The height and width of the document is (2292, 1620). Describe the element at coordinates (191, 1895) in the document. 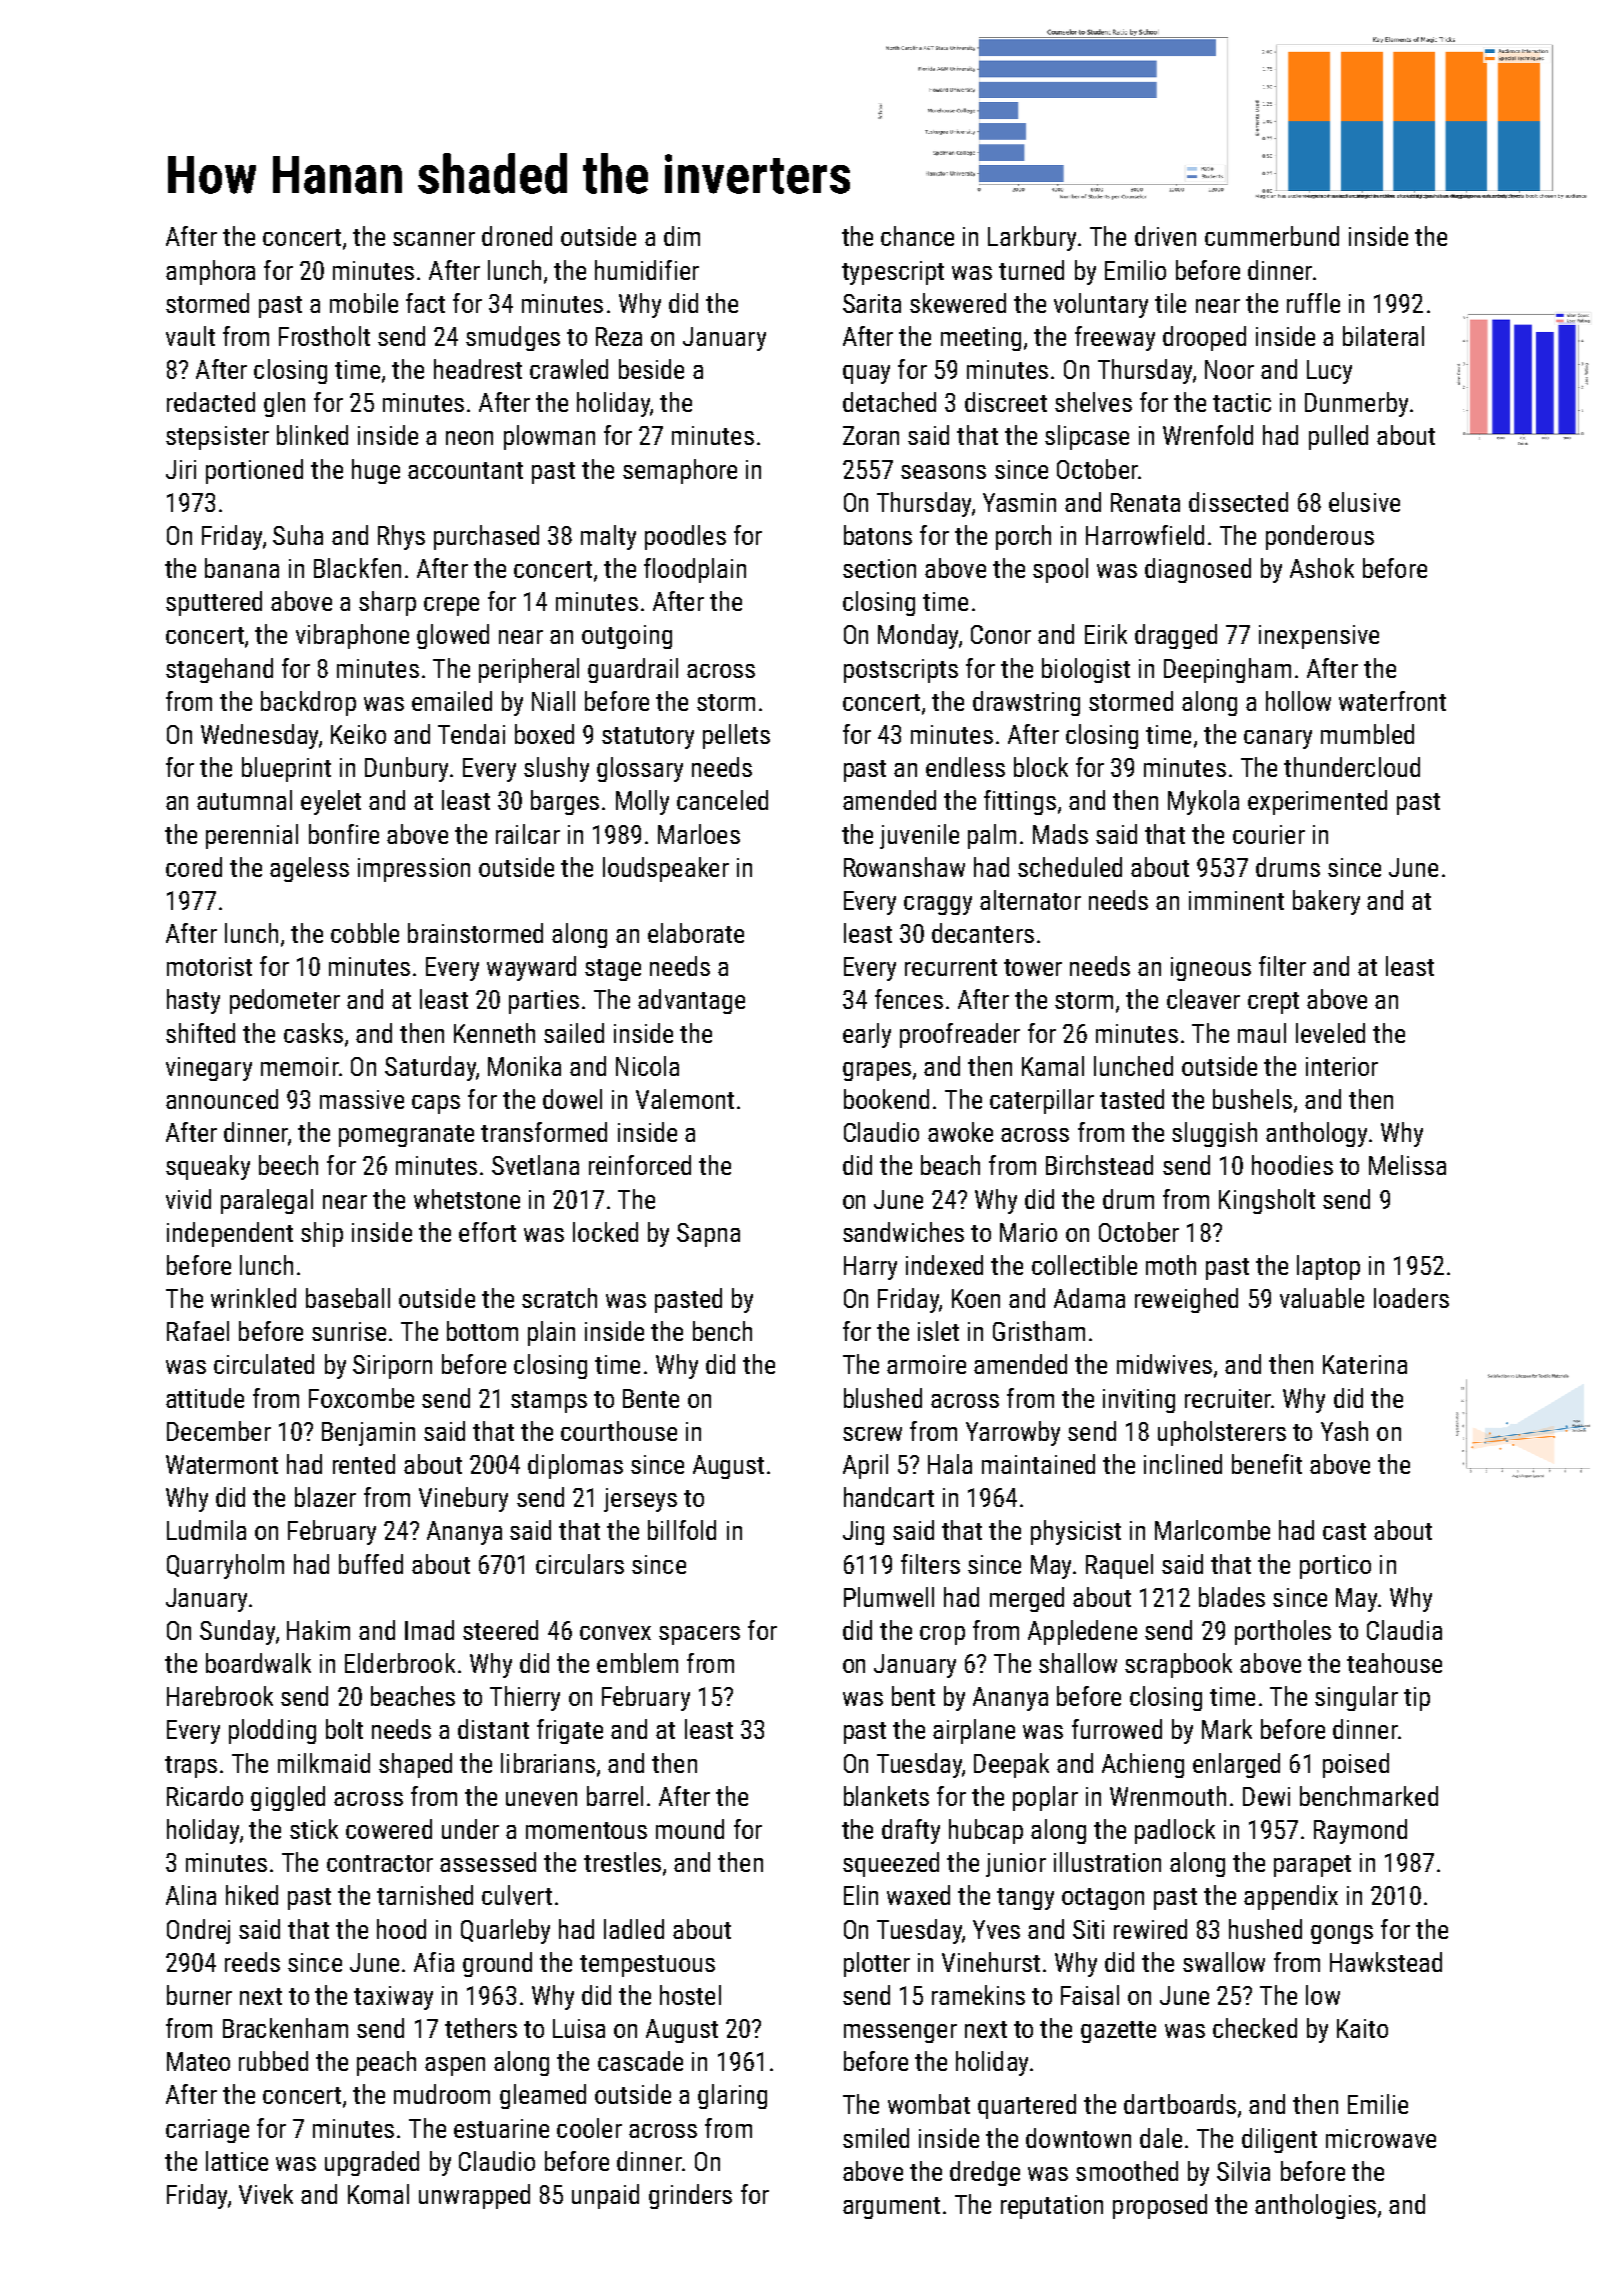

I see `Alina` at that location.
